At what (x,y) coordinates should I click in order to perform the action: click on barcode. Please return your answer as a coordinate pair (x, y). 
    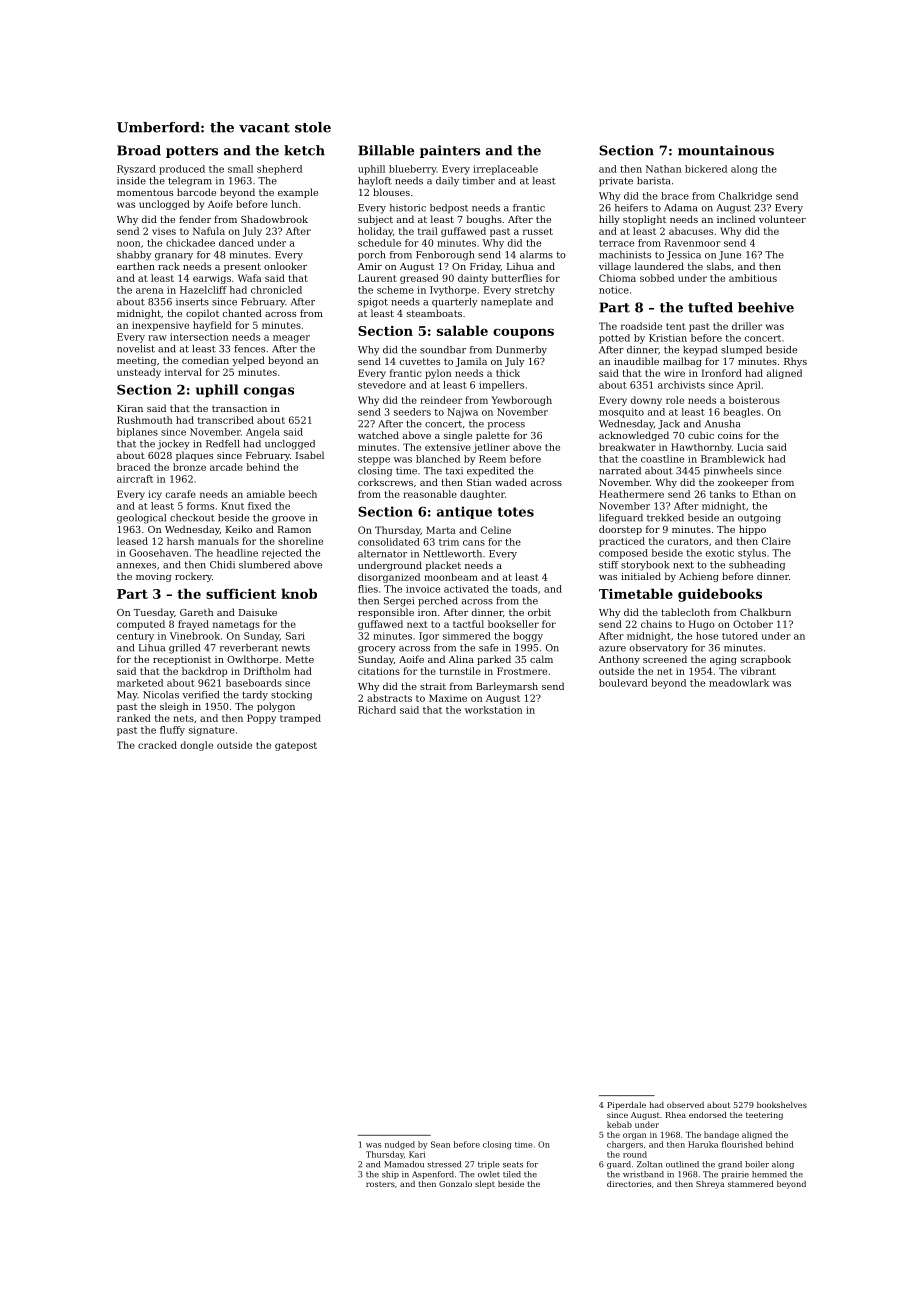
    Looking at the image, I should click on (196, 192).
